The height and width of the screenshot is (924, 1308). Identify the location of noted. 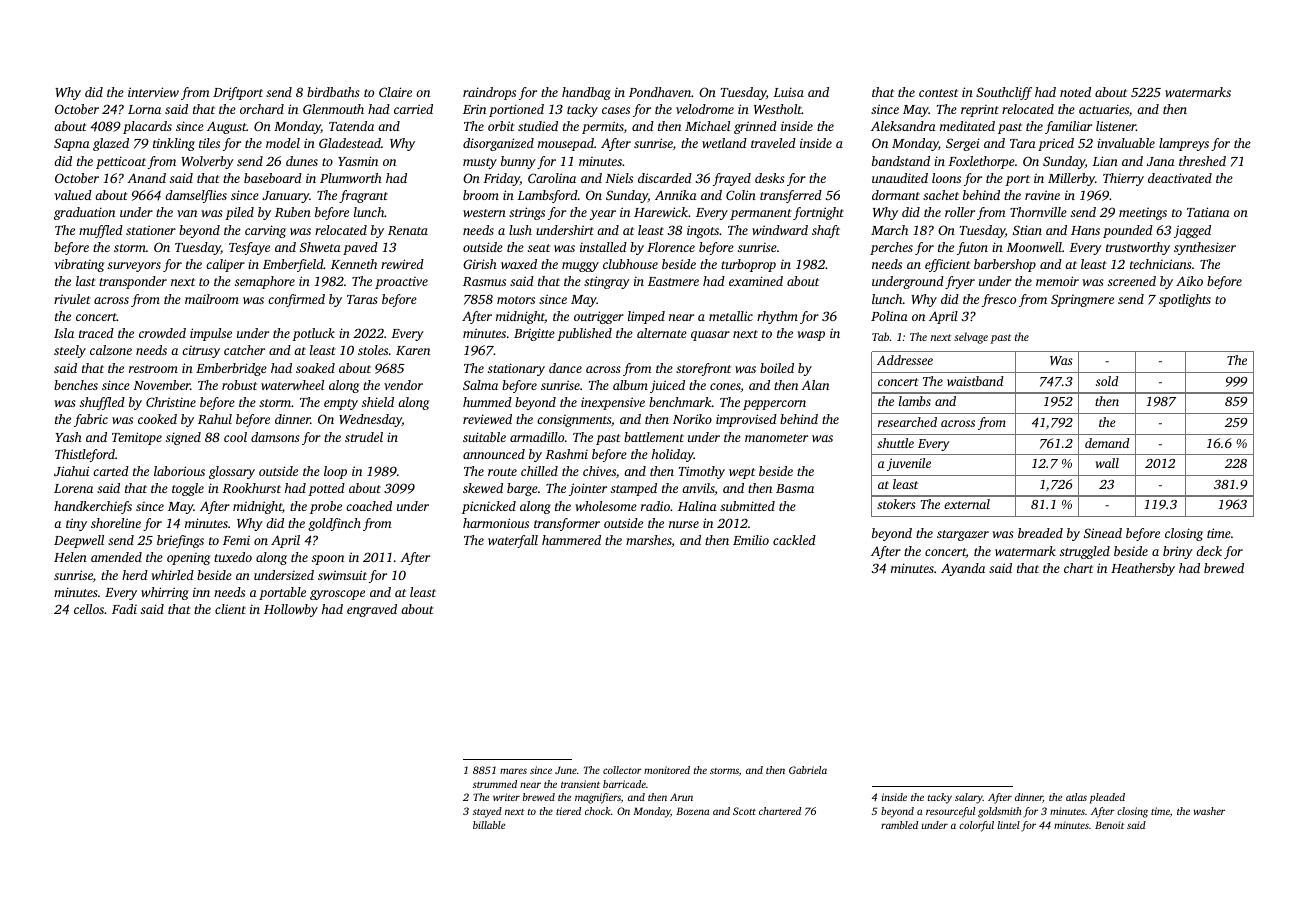
(1075, 92).
